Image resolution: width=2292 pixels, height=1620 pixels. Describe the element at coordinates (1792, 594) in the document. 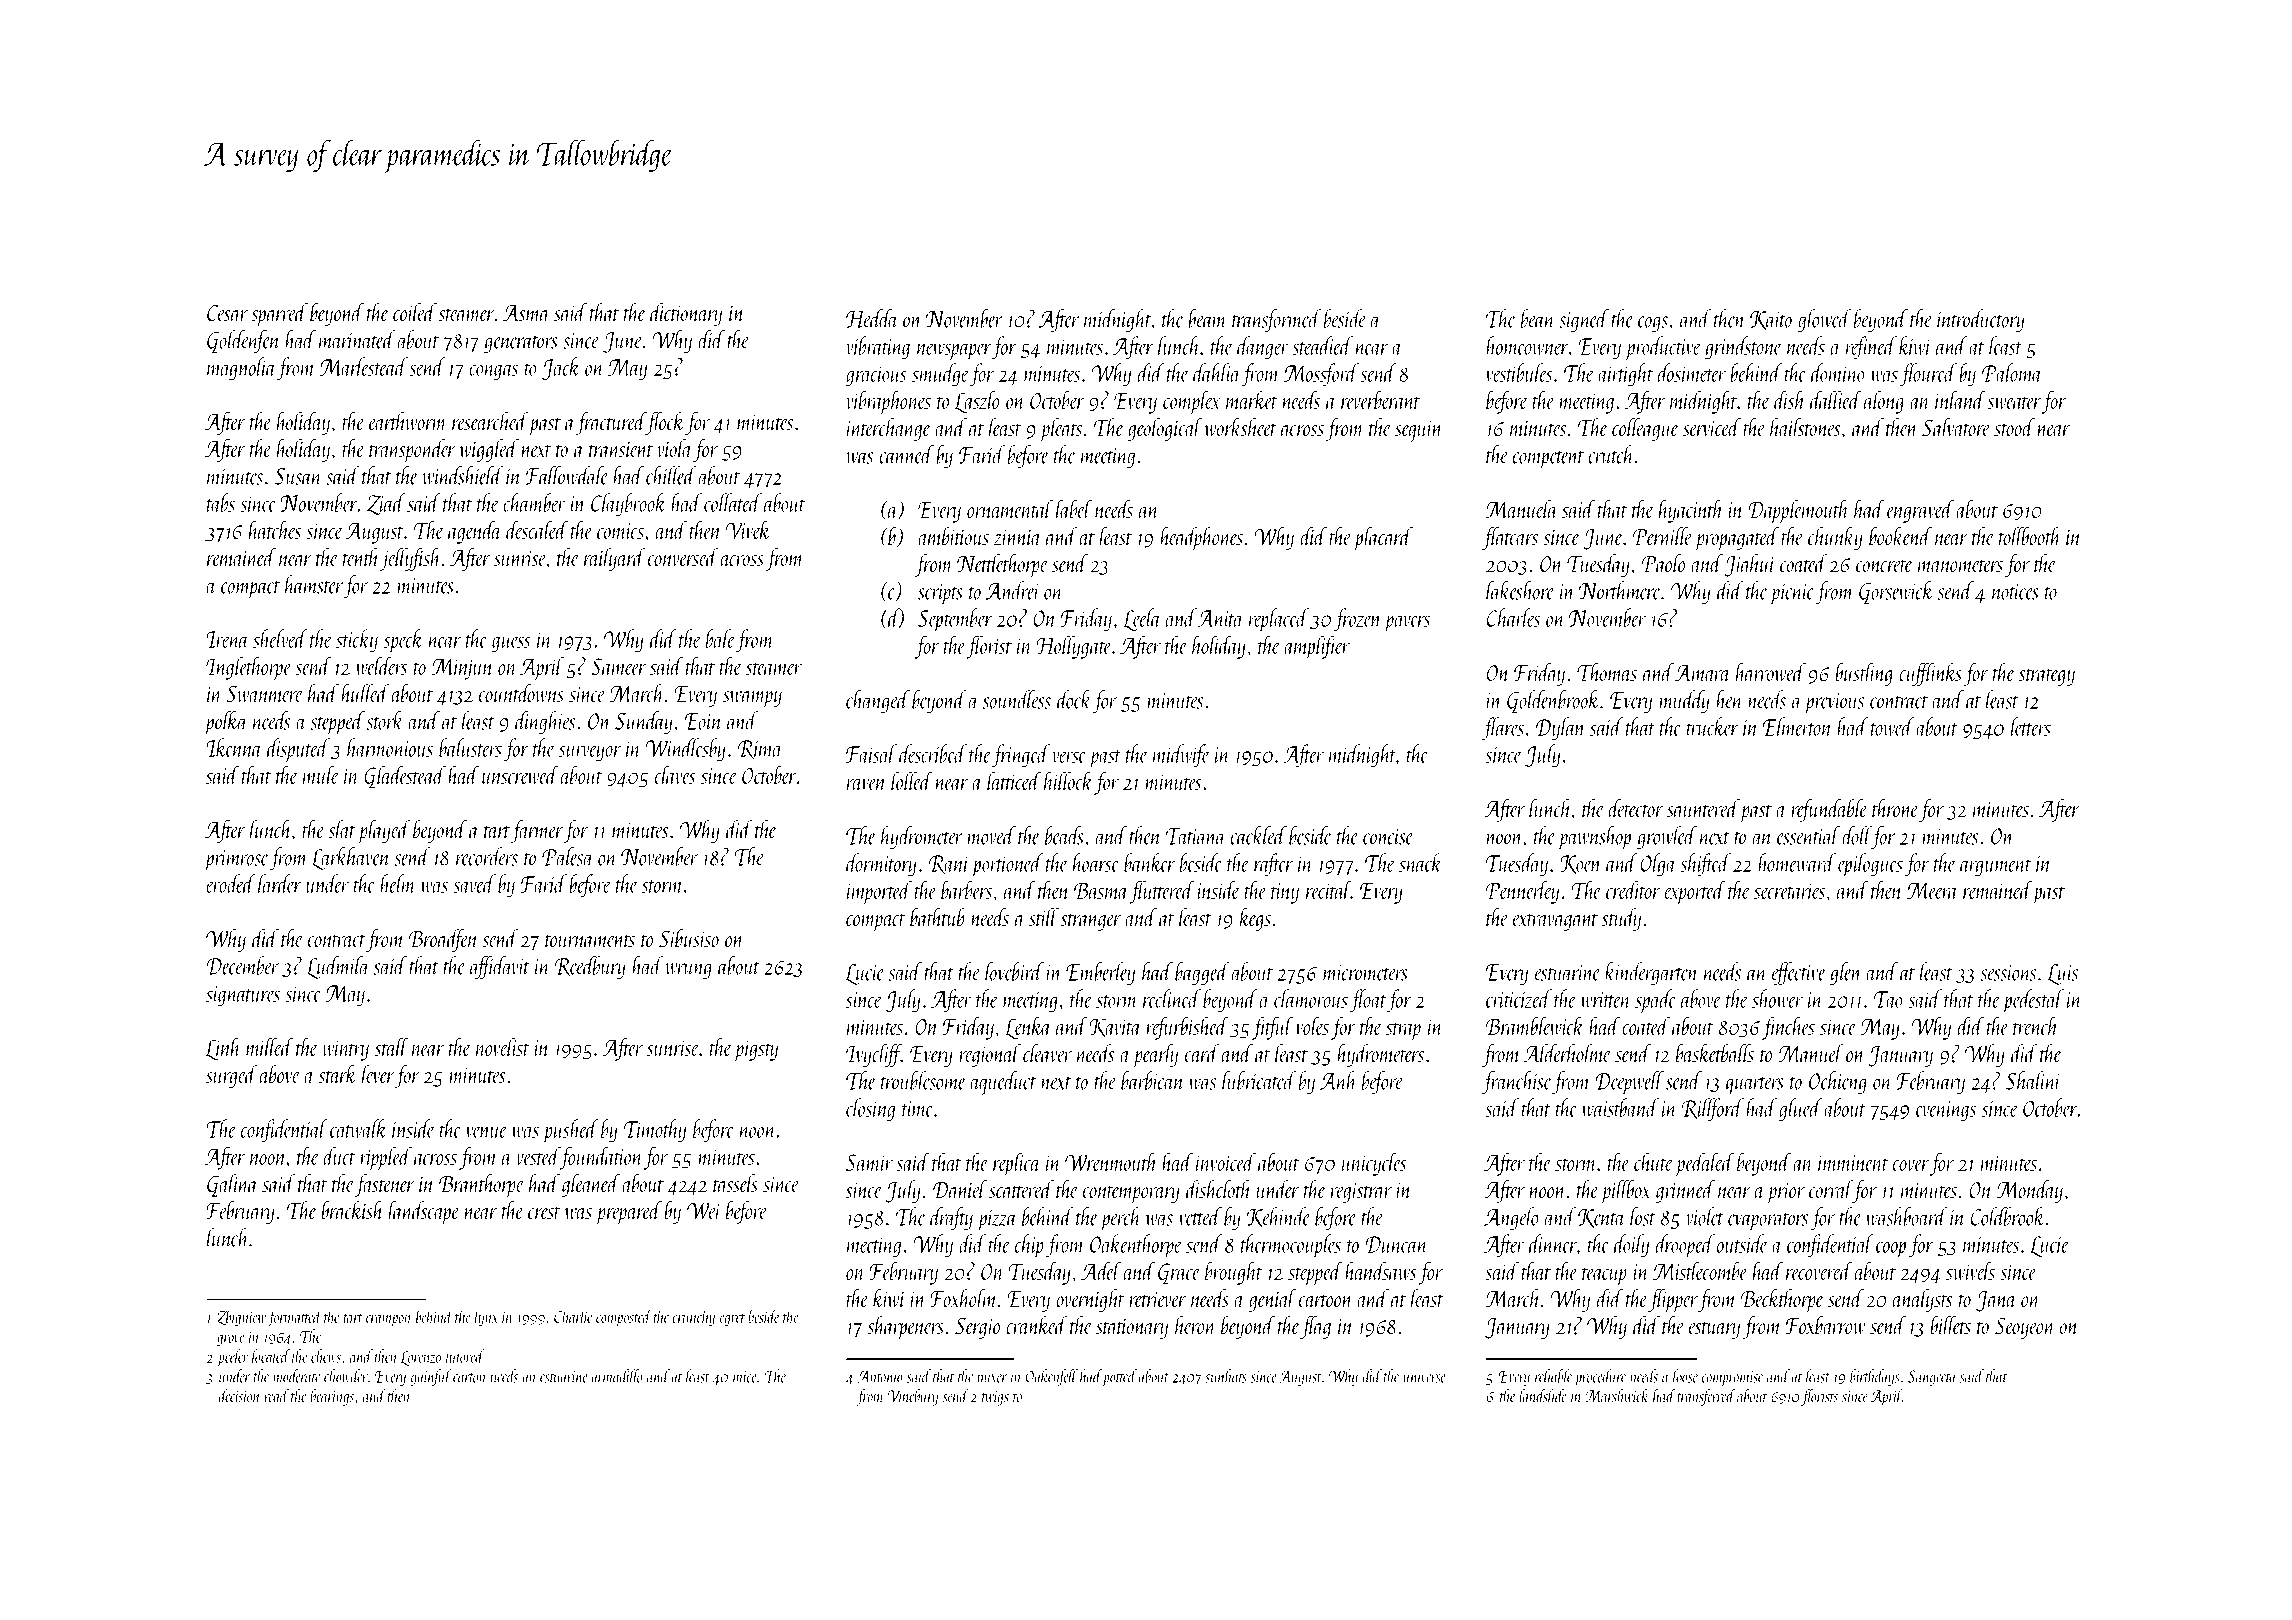

I see `picnic` at that location.
